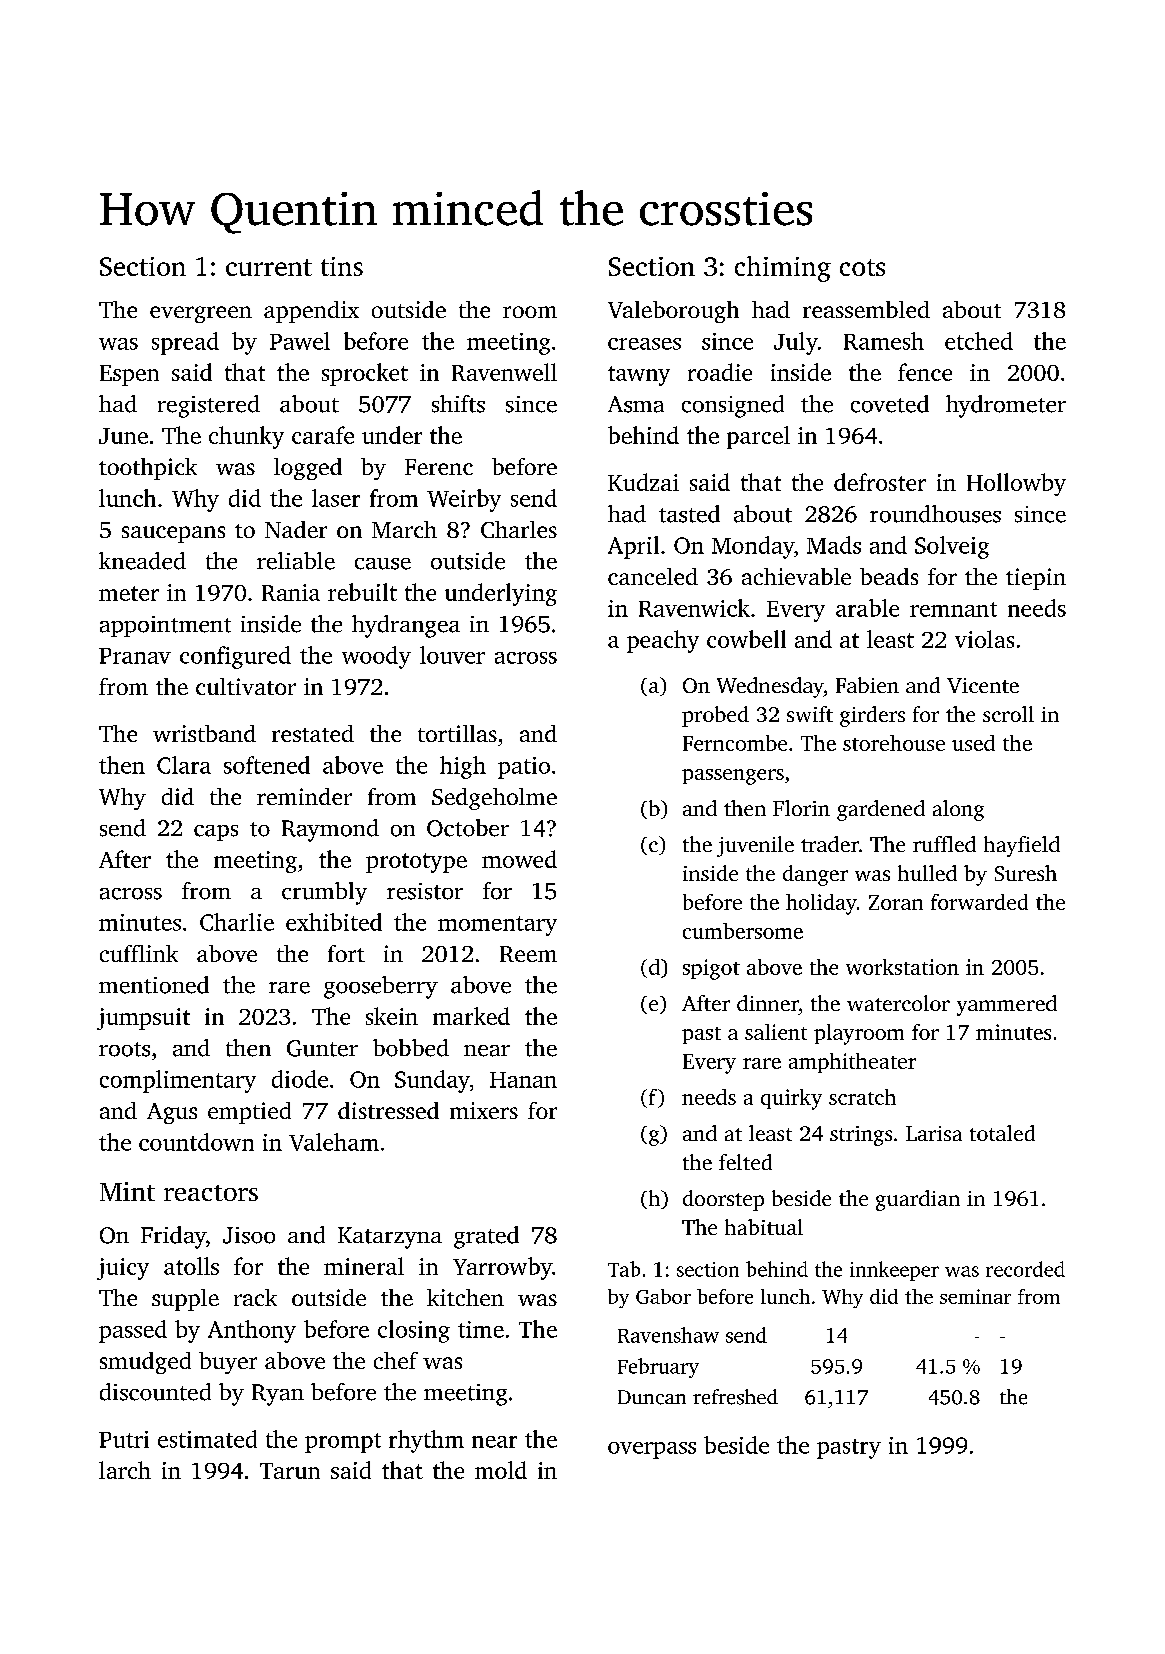 The image size is (1165, 1654). I want to click on totaled, so click(1002, 1133).
